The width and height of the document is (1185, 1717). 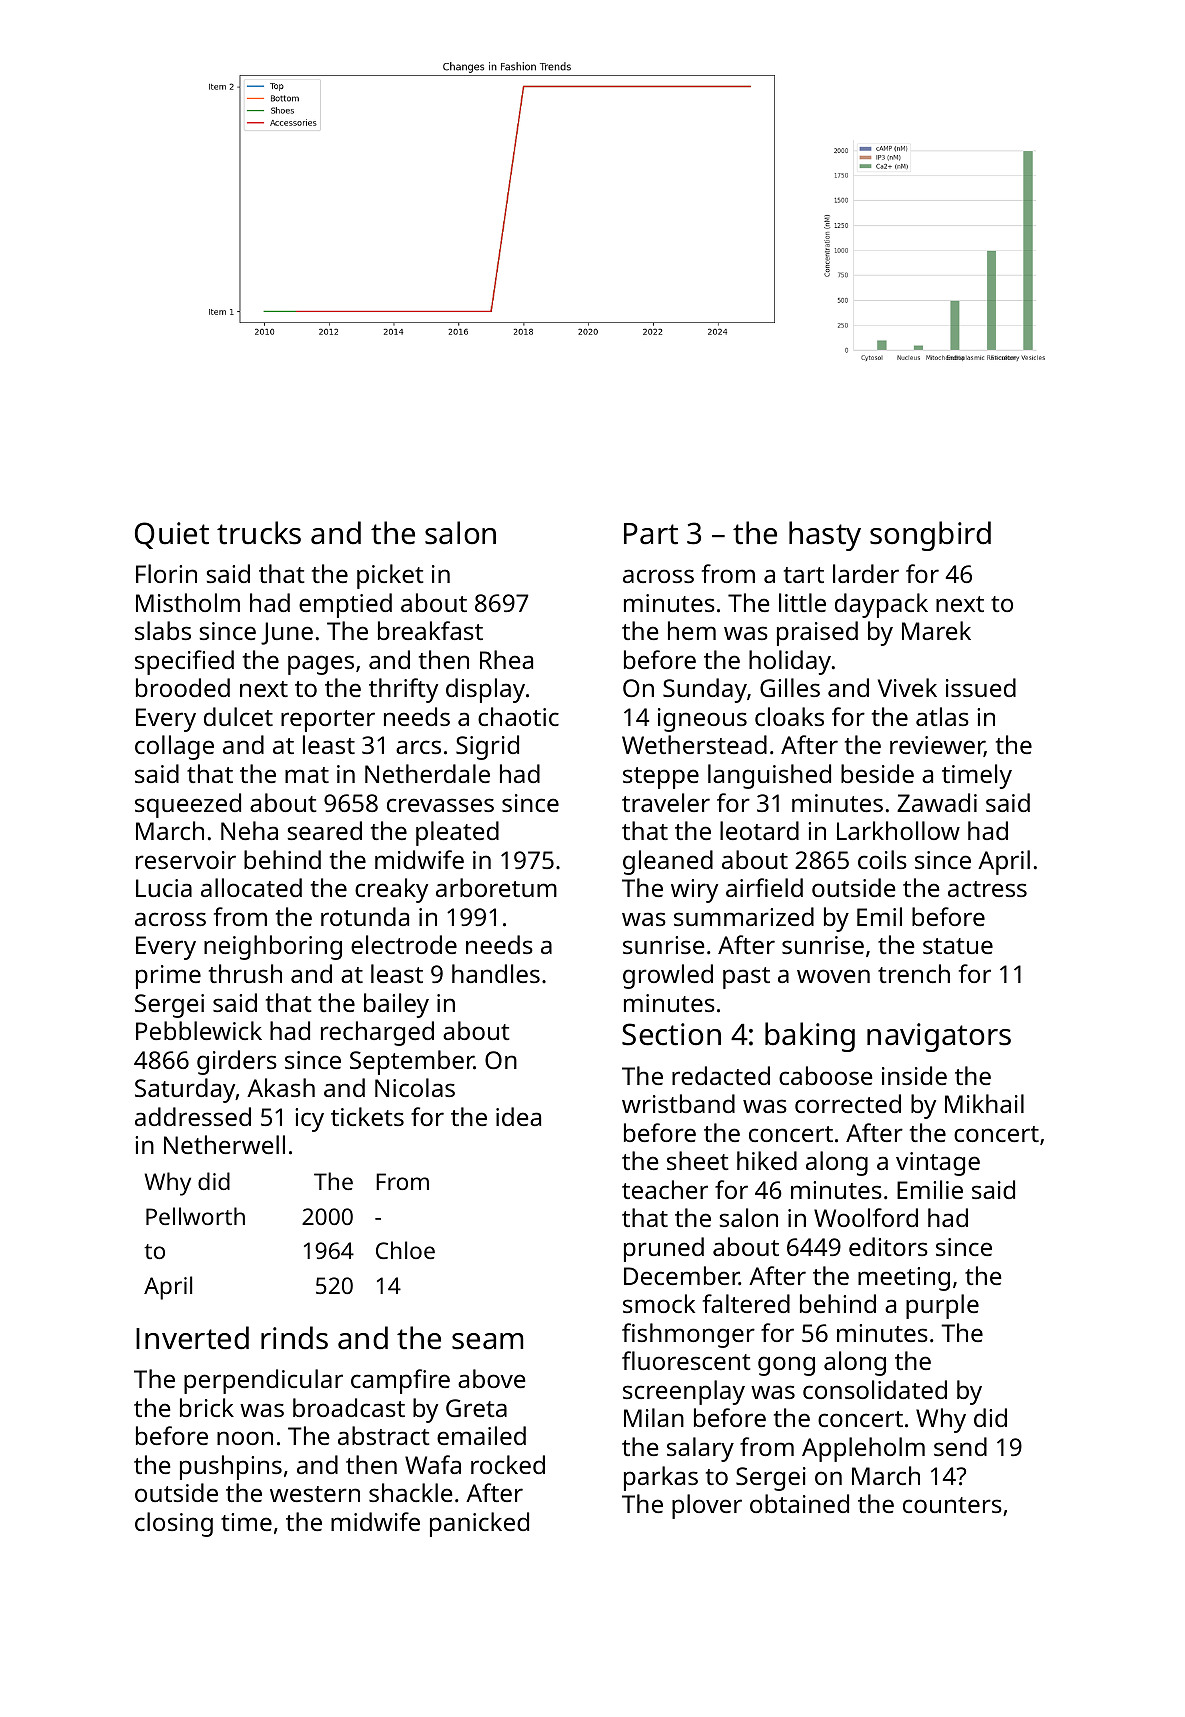 I want to click on collage, so click(x=174, y=747).
